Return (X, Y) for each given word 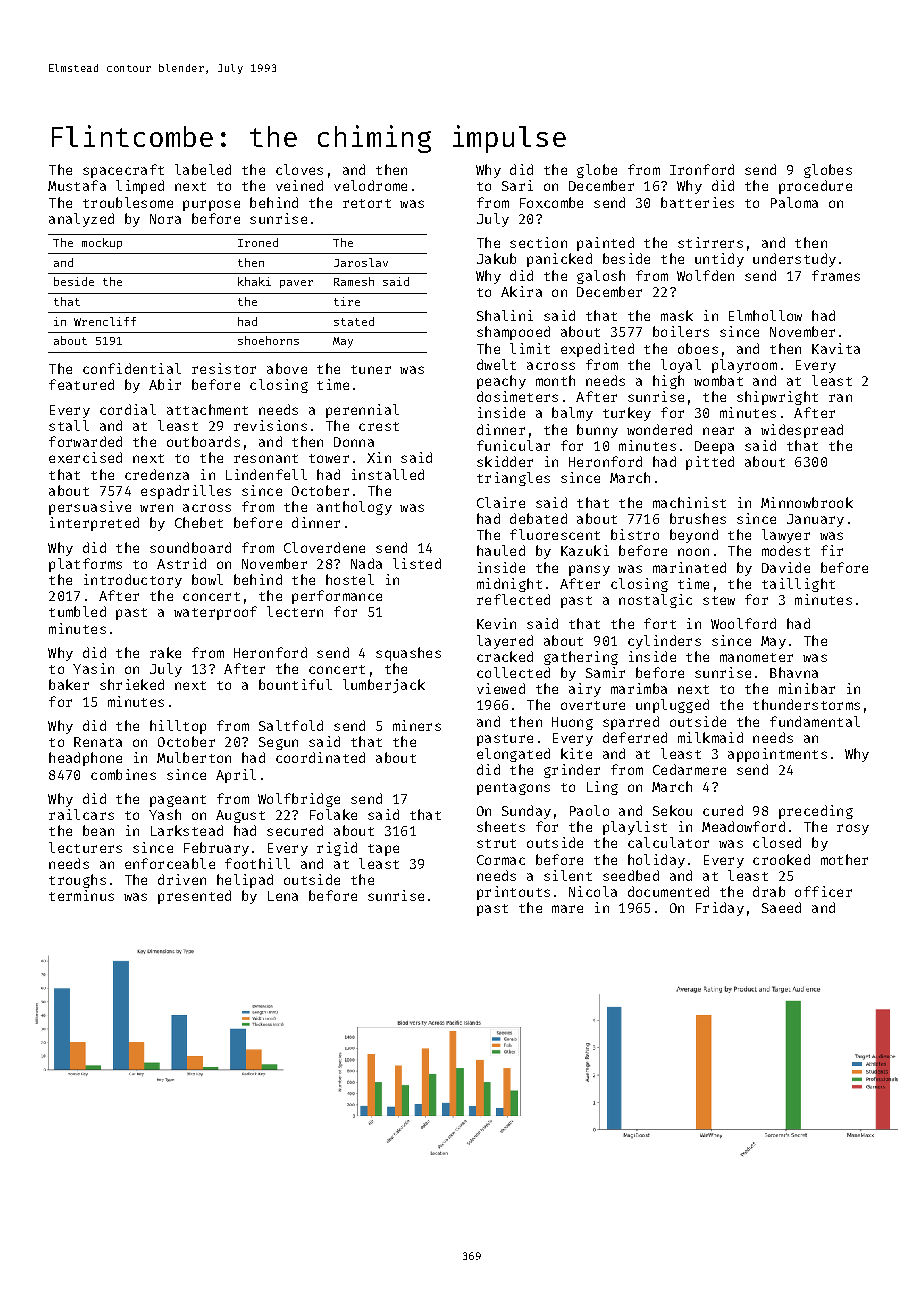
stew (719, 600)
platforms (85, 565)
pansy (589, 570)
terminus (81, 895)
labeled (203, 169)
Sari (517, 185)
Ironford (702, 169)
